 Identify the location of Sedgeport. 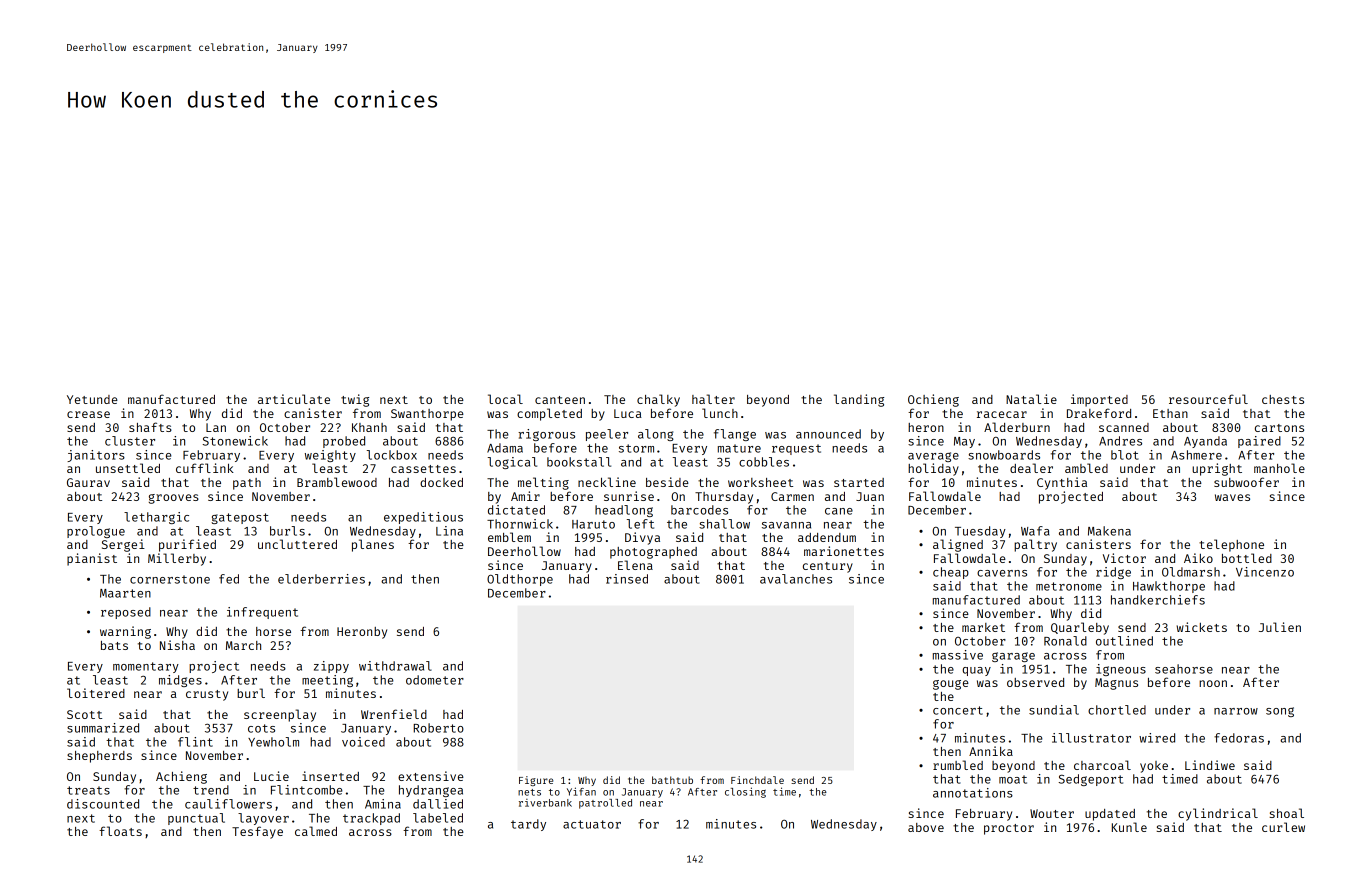
(1091, 780).
